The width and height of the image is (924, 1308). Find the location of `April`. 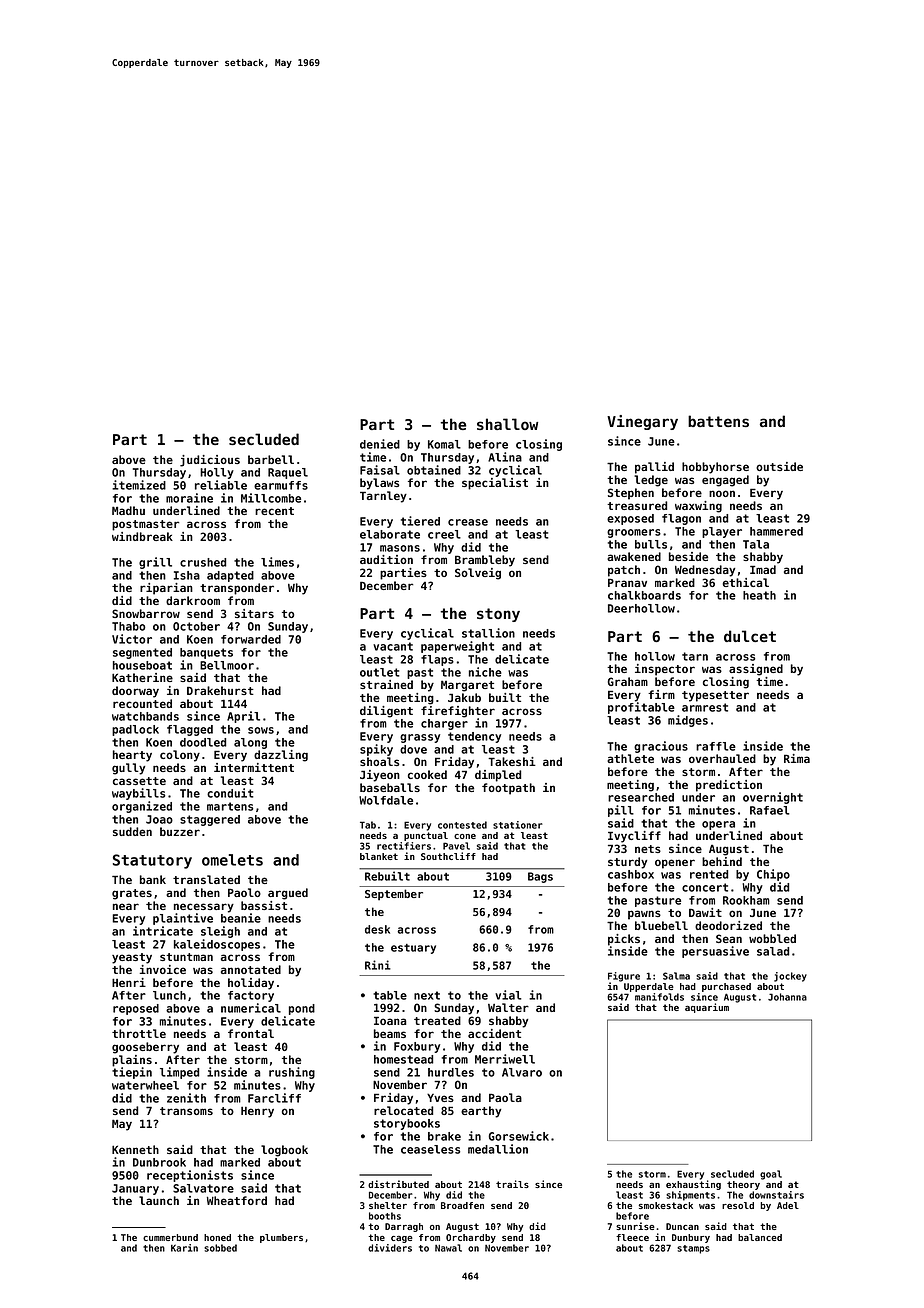

April is located at coordinates (243, 717).
